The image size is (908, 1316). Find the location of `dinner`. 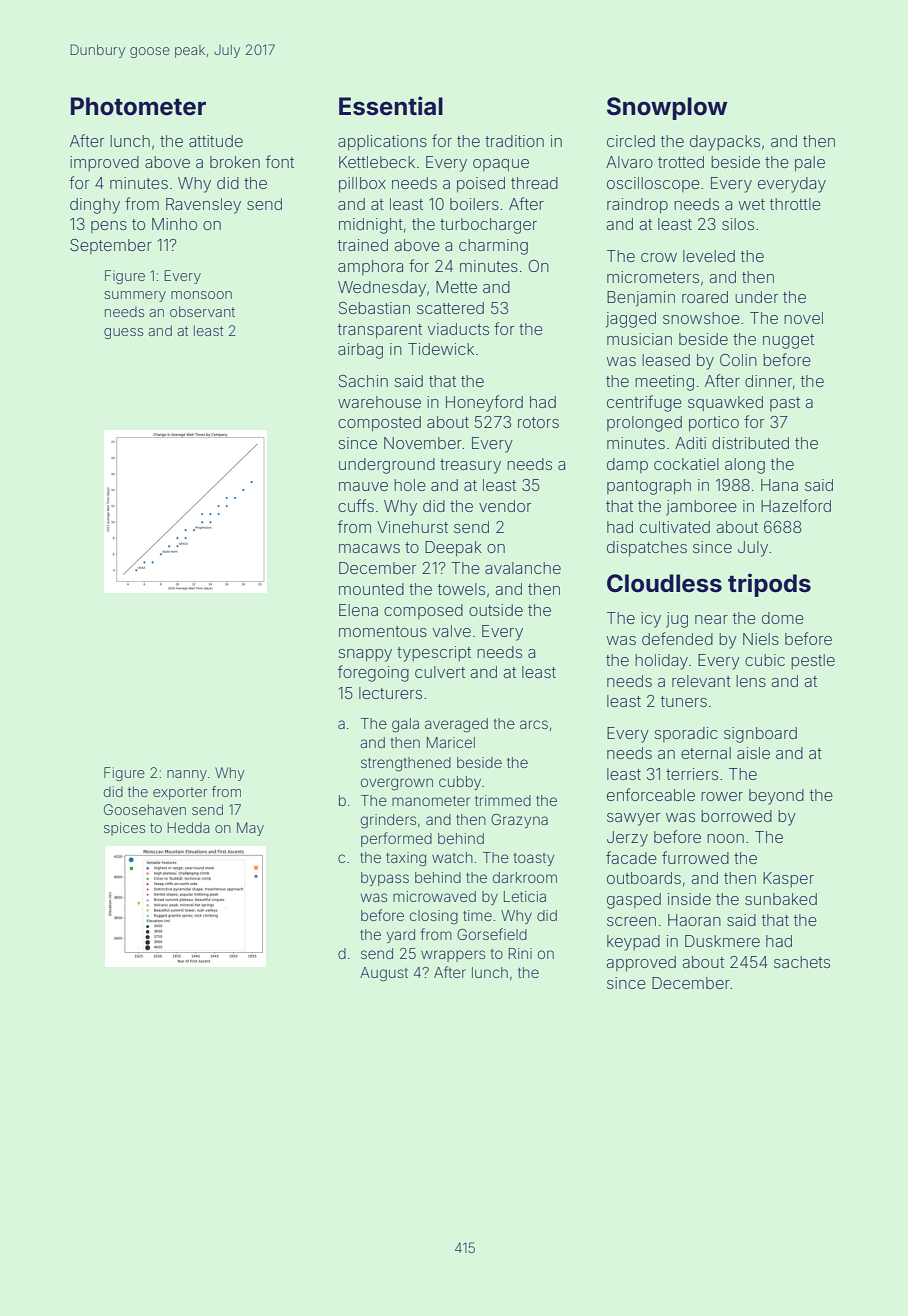

dinner is located at coordinates (768, 381).
